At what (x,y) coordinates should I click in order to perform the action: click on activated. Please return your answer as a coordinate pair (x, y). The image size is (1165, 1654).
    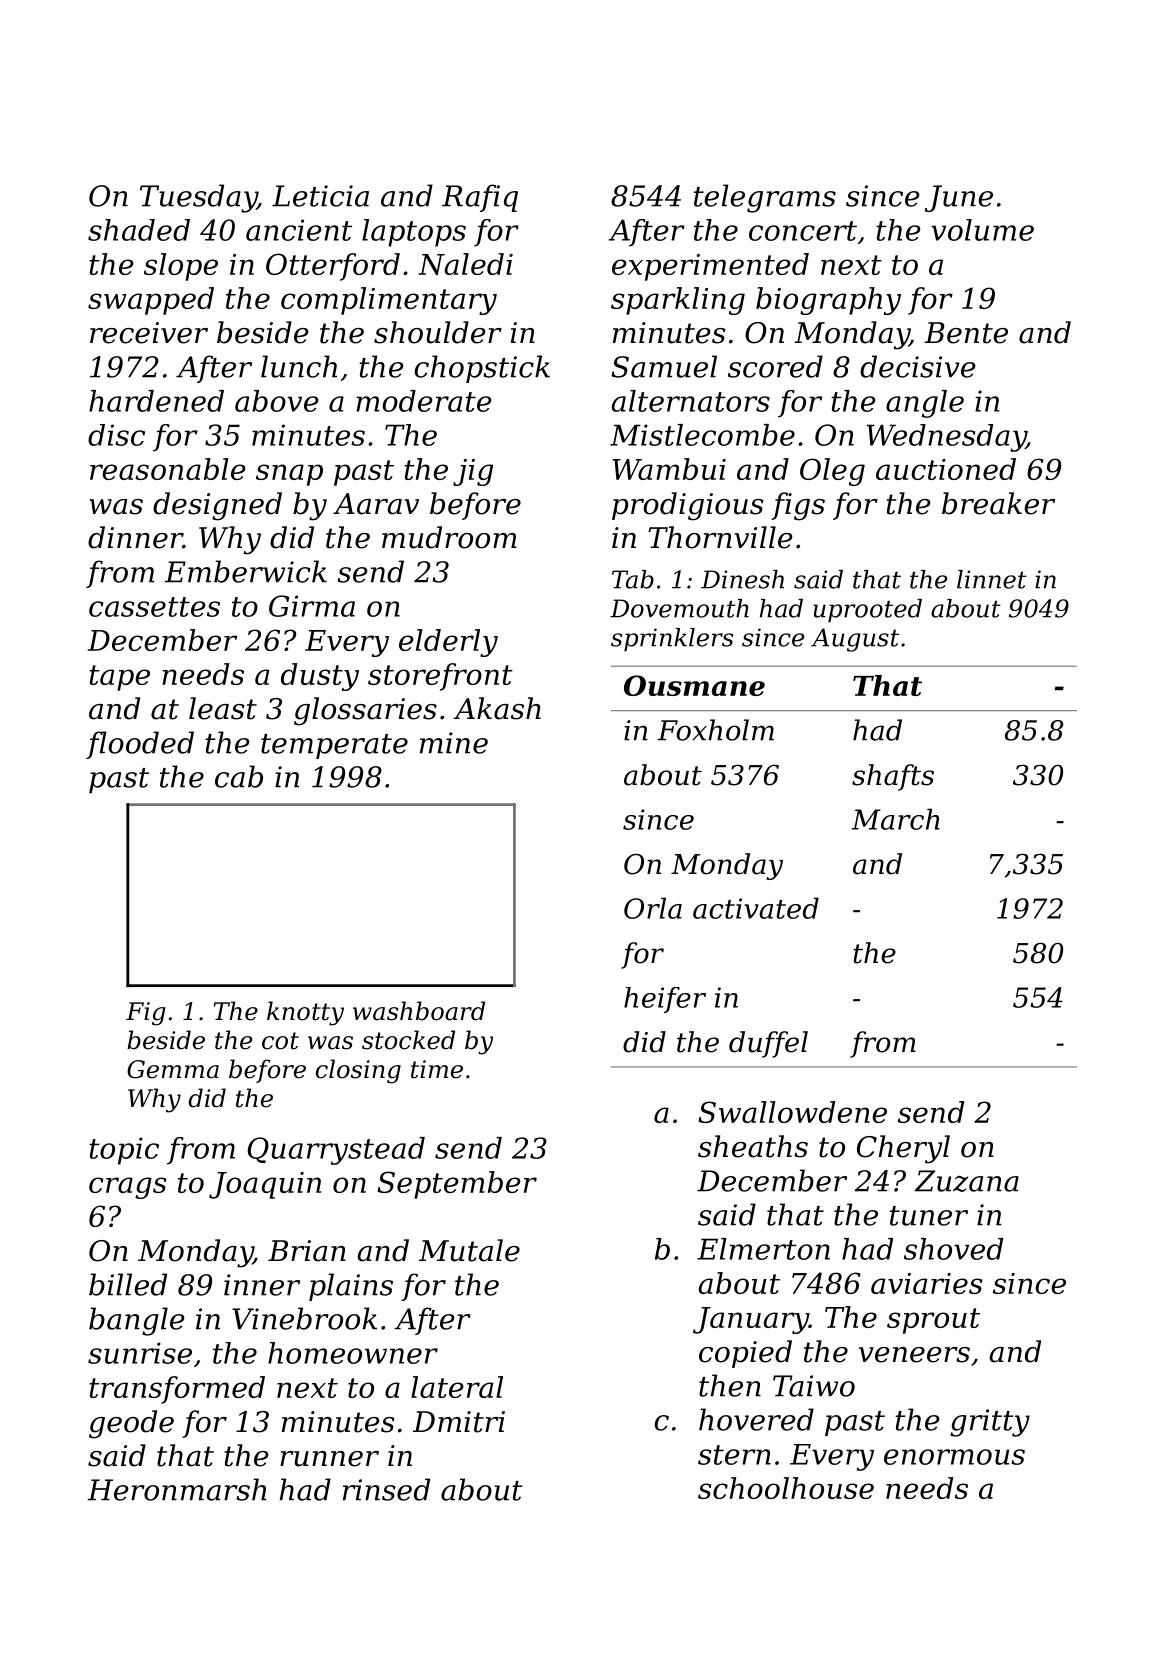
    Looking at the image, I should click on (756, 908).
